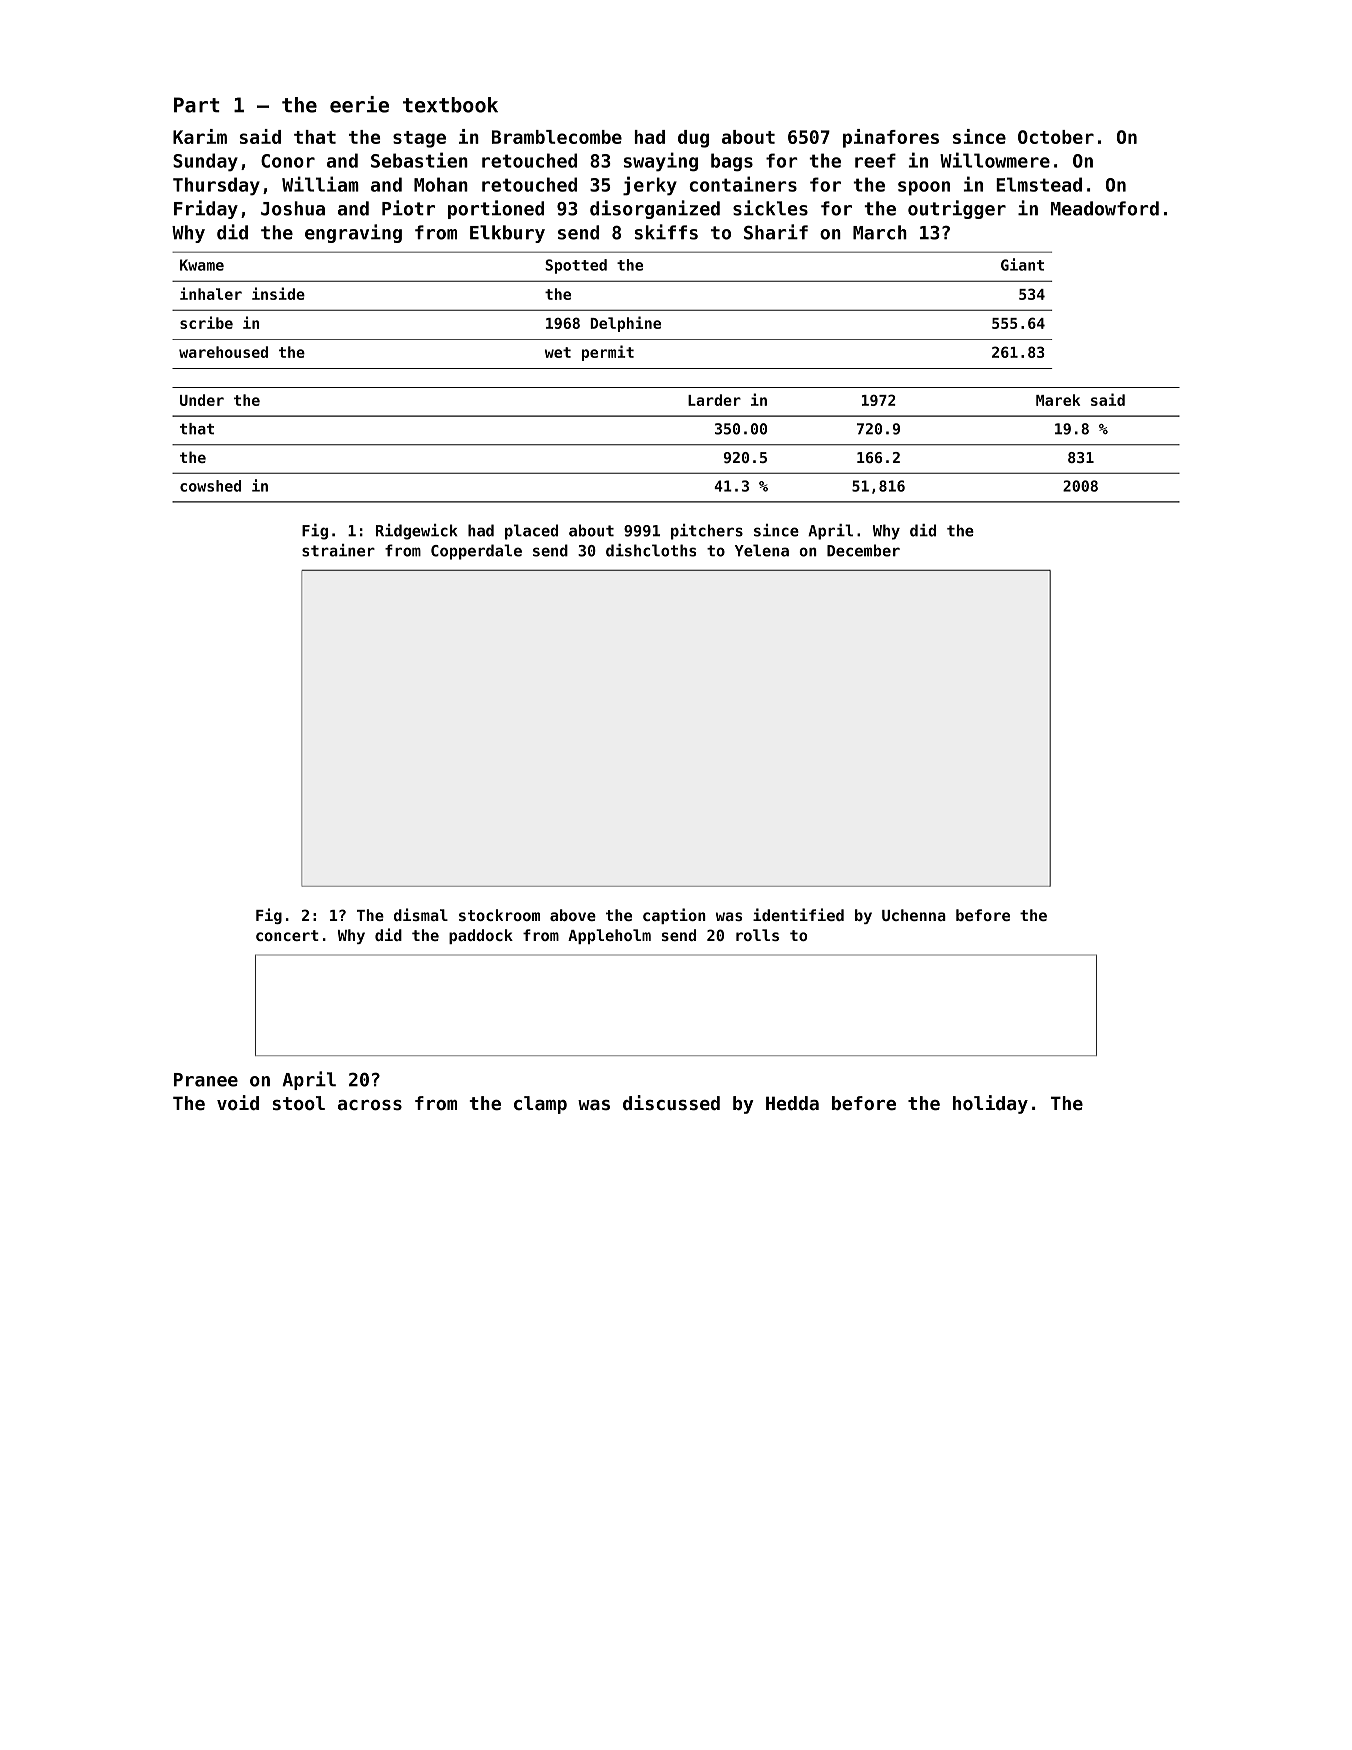 The height and width of the screenshot is (1750, 1352). Describe the element at coordinates (914, 915) in the screenshot. I see `Uchenna` at that location.
